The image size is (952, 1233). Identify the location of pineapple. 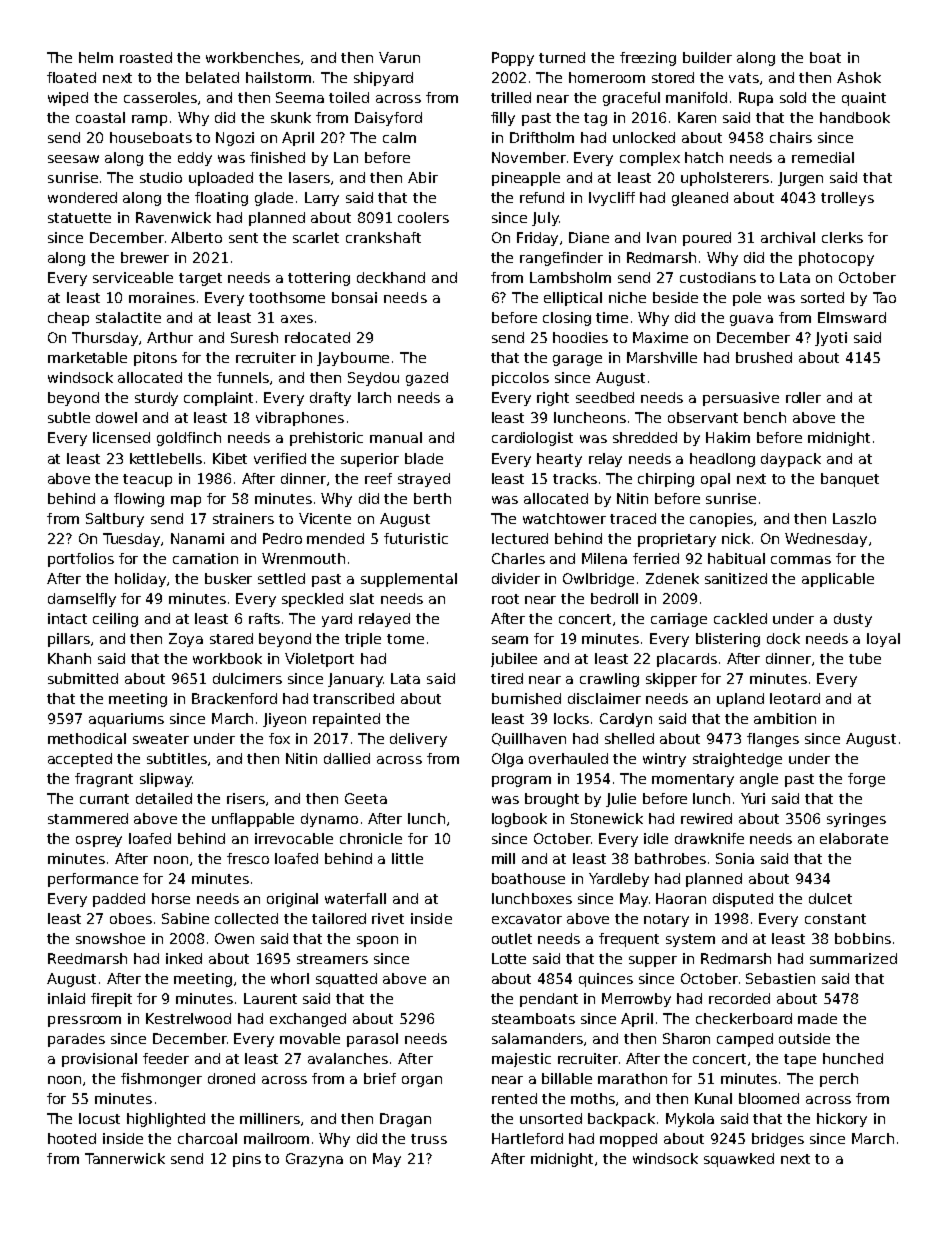
(526, 179).
